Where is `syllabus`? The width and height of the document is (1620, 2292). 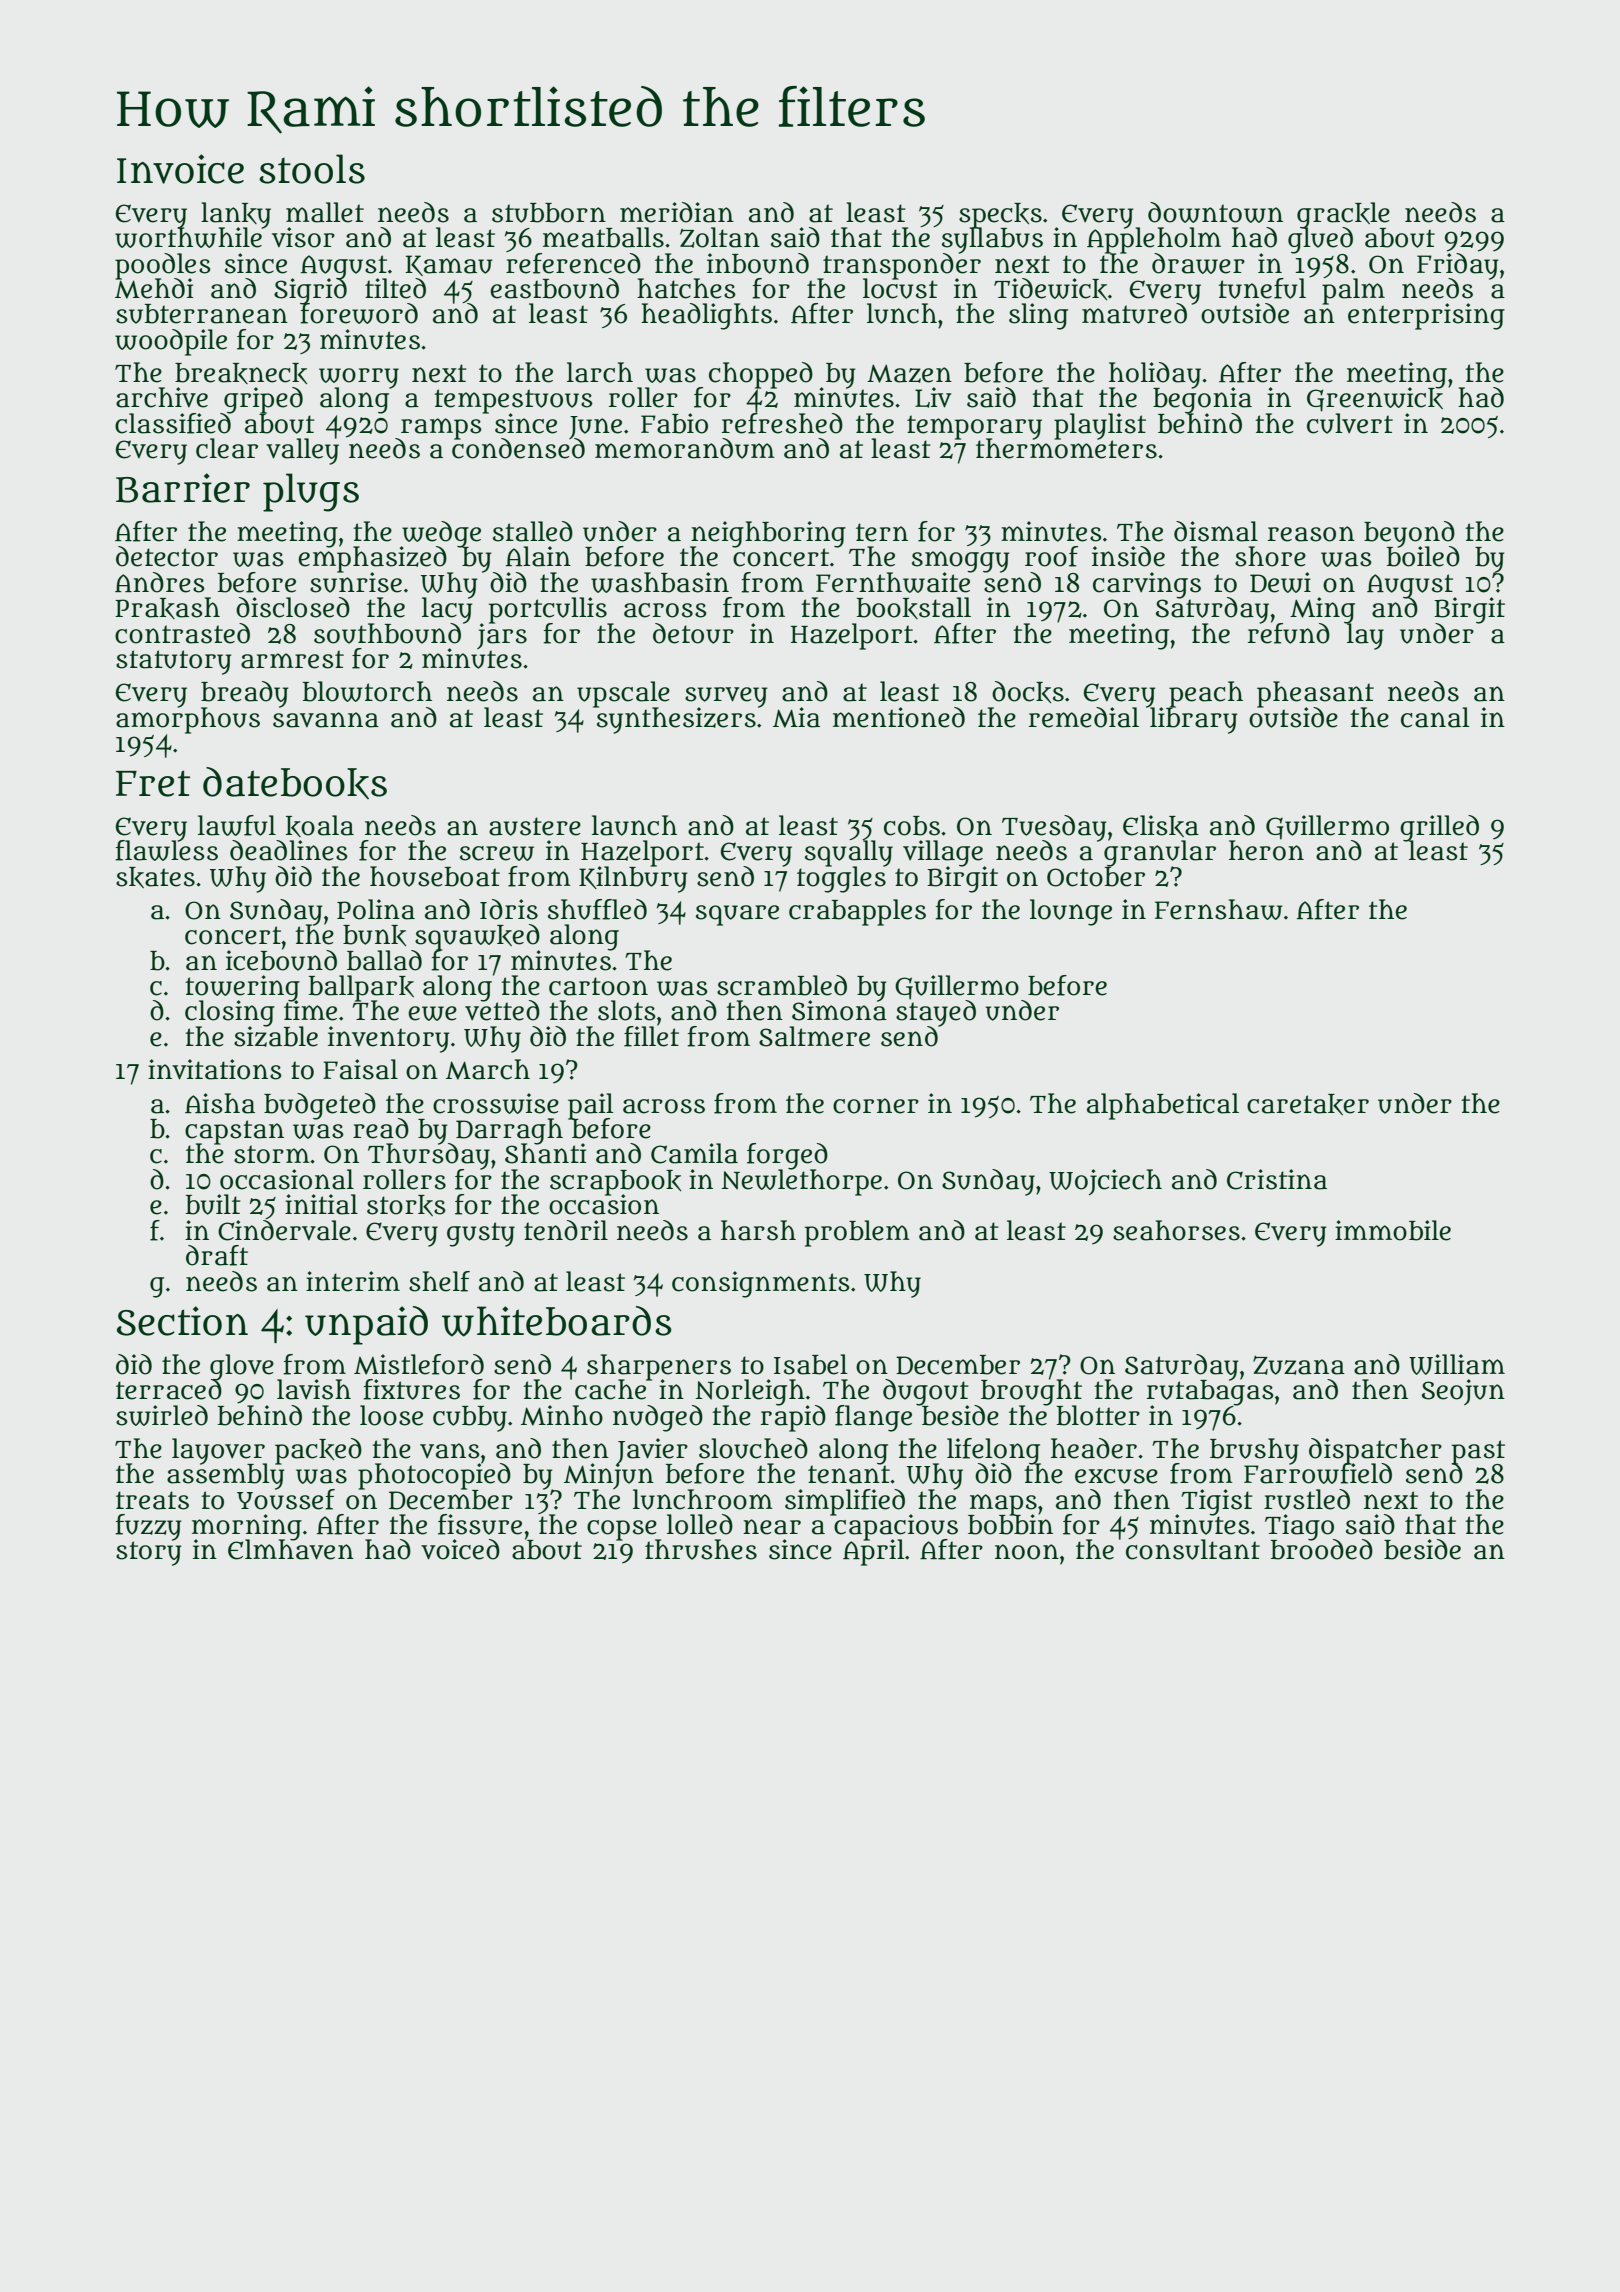
syllabus is located at coordinates (992, 240).
